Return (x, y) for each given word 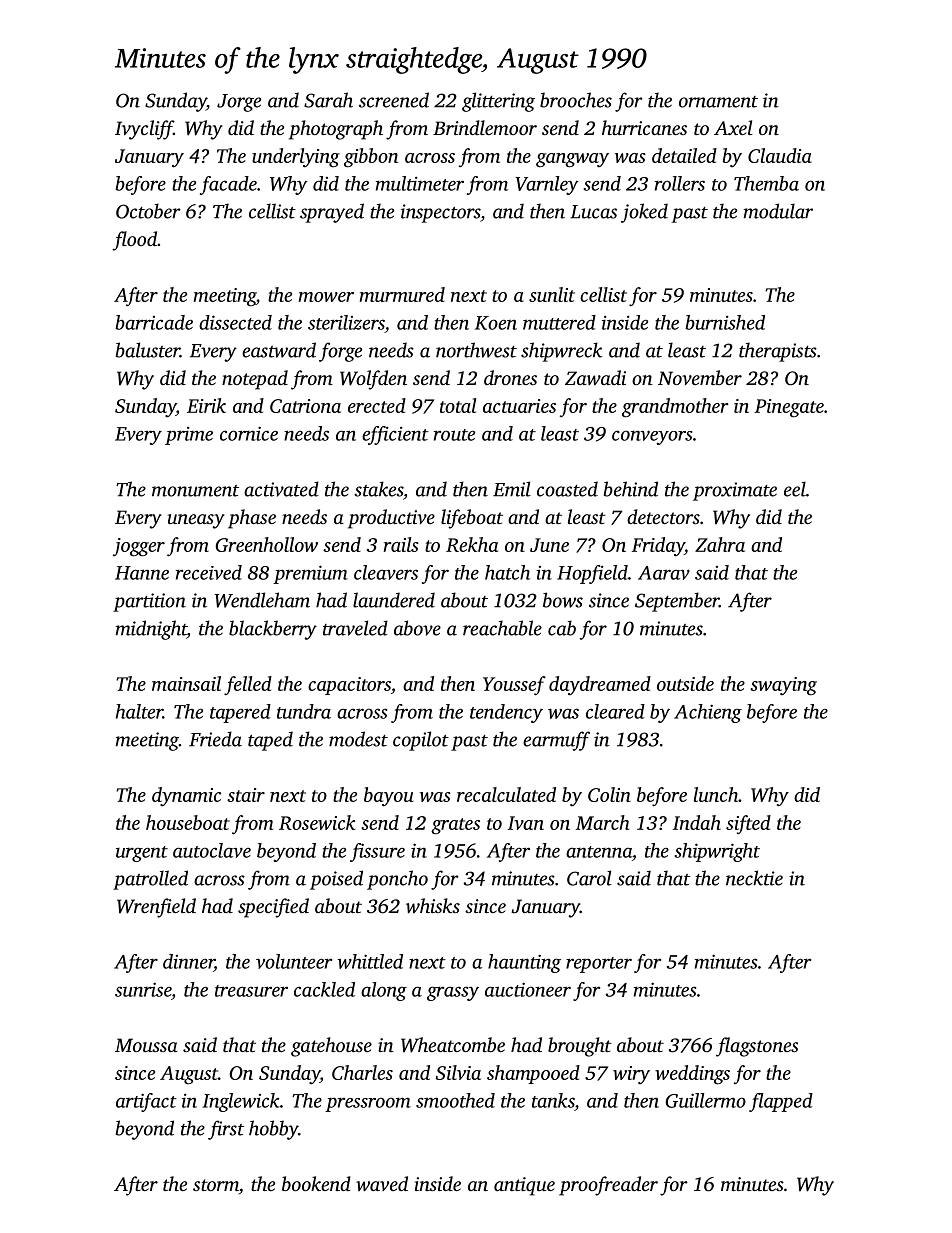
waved (382, 1183)
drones (510, 377)
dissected (235, 322)
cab (562, 628)
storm (216, 1185)
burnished (725, 322)
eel (795, 489)
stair (246, 795)
